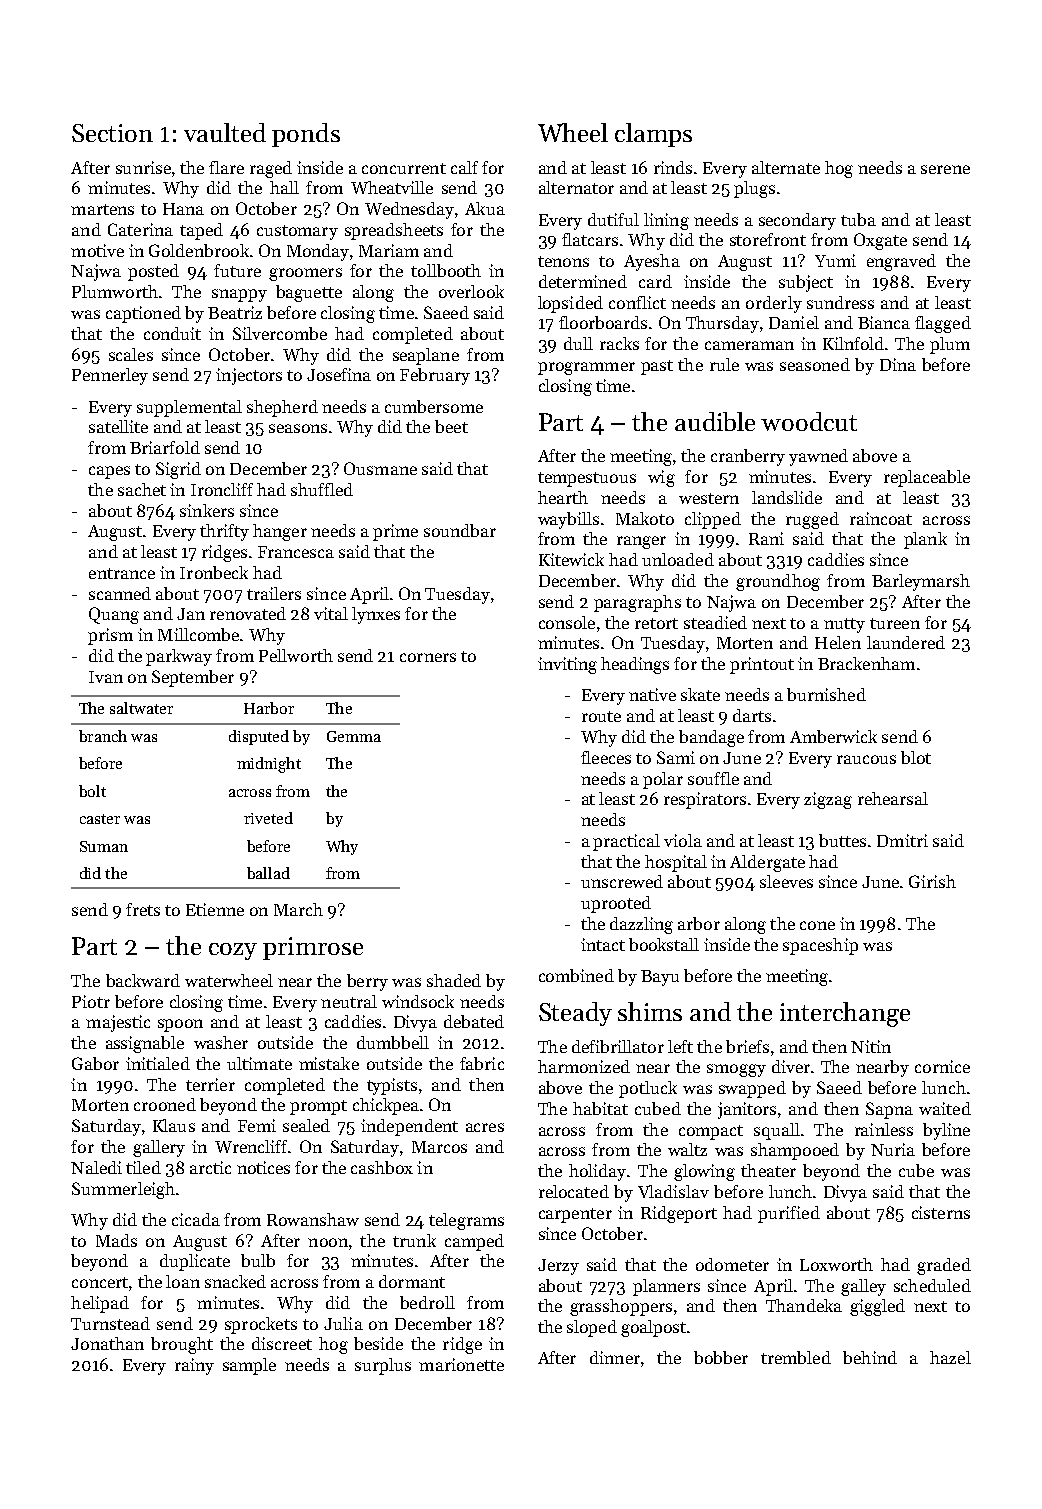 This screenshot has height=1509, width=1042. Describe the element at coordinates (461, 1364) in the screenshot. I see `marionette` at that location.
